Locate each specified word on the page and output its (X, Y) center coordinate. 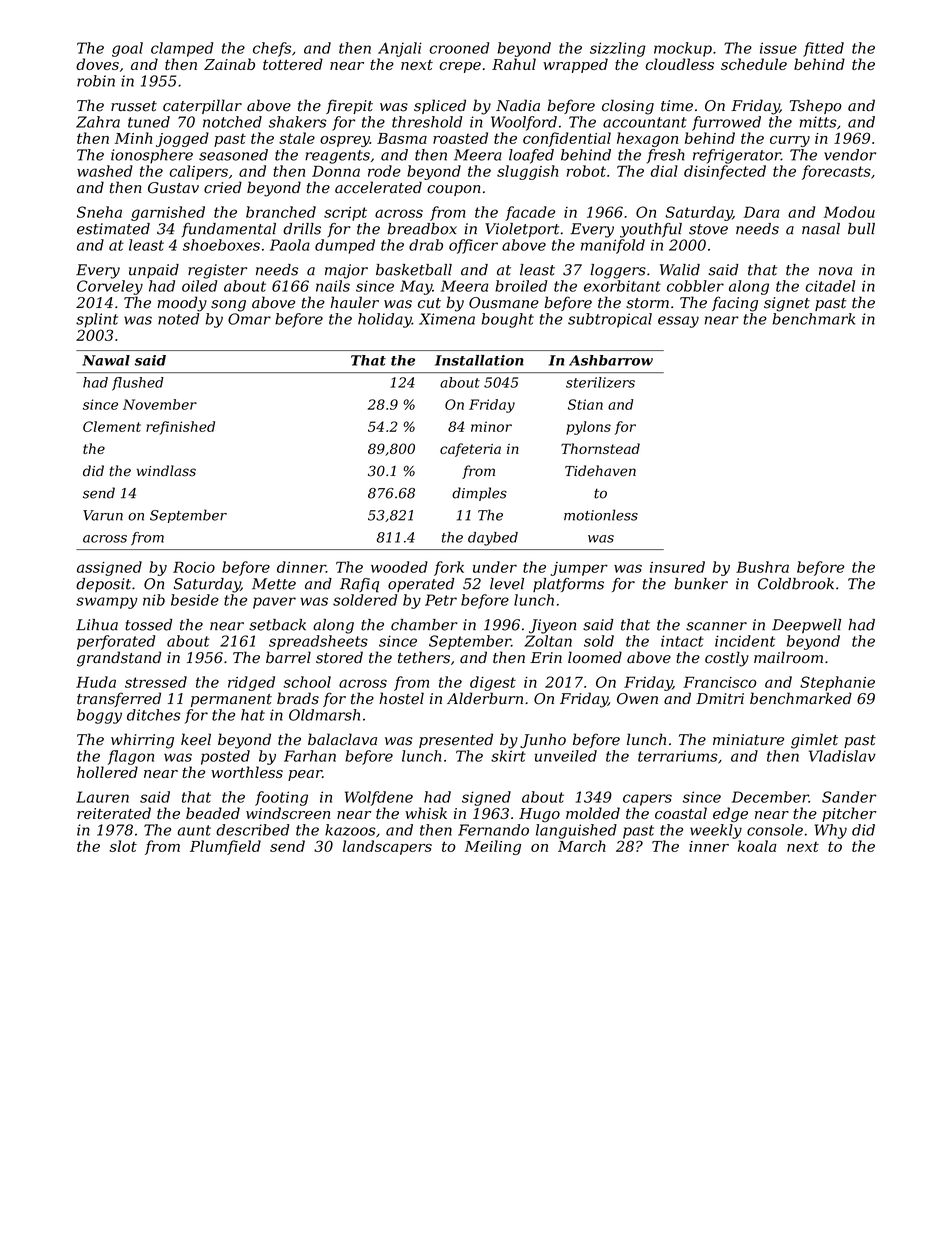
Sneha (99, 212)
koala (757, 846)
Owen (637, 699)
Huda (96, 682)
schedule (754, 64)
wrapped (575, 65)
